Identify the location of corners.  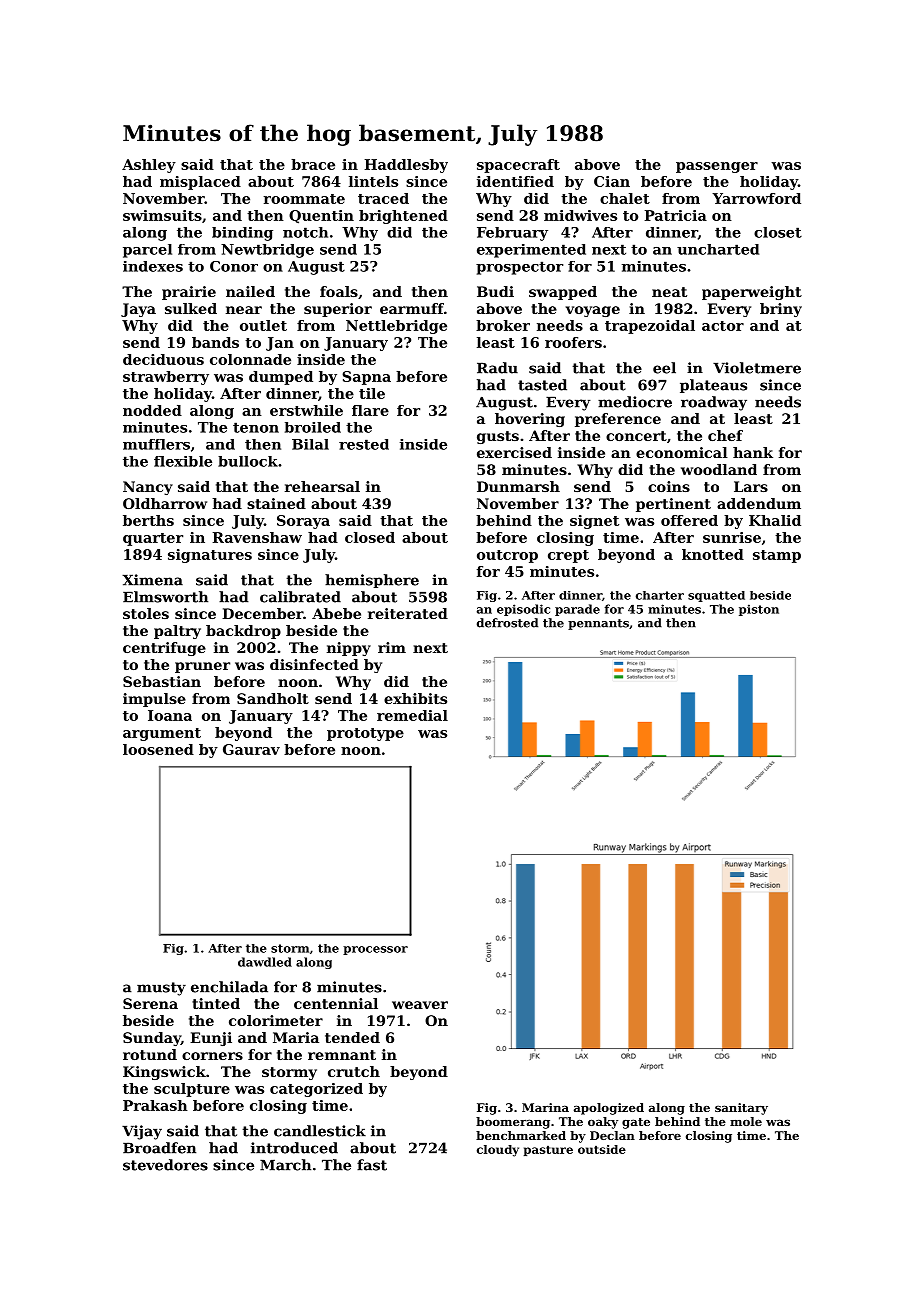
(212, 1056).
